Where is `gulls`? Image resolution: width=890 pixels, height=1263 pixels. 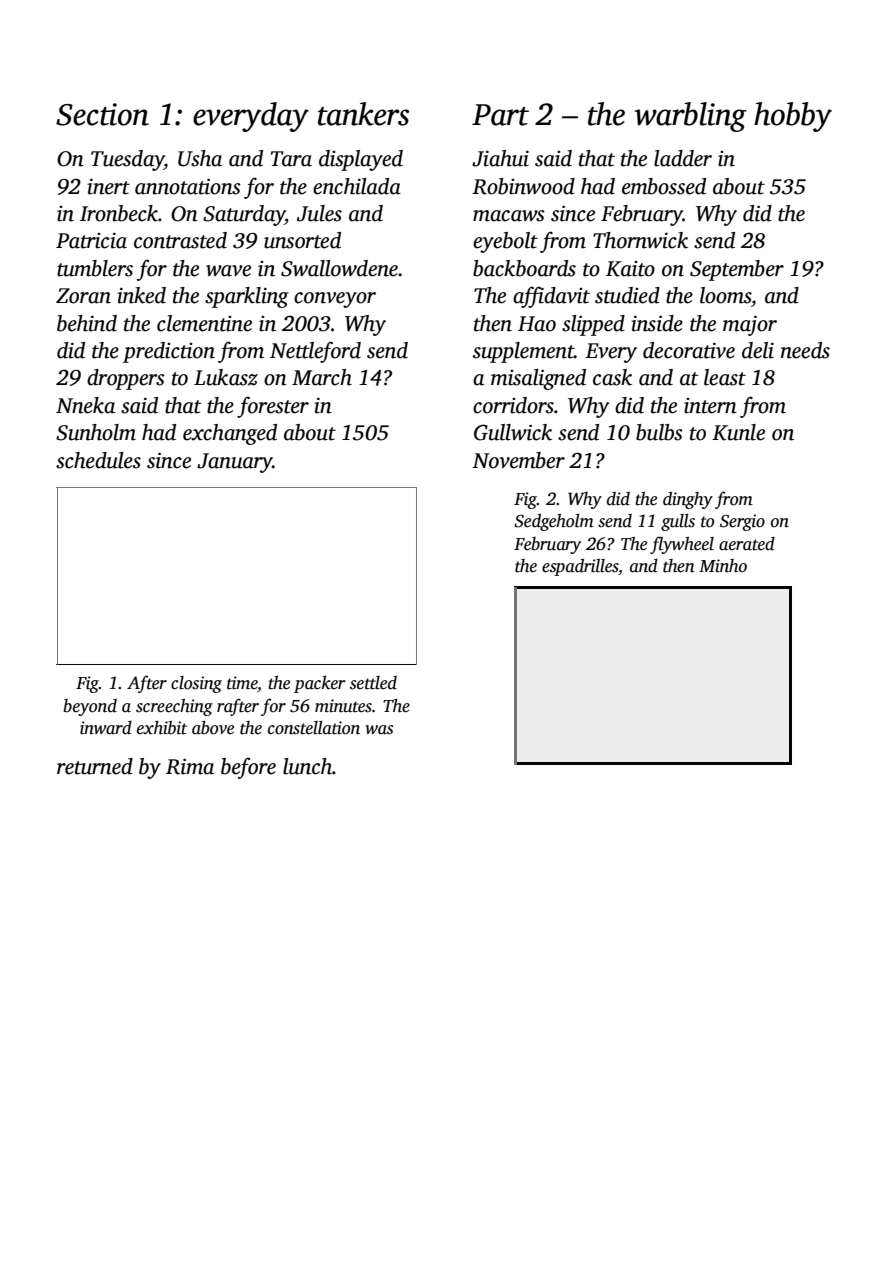
gulls is located at coordinates (678, 522).
